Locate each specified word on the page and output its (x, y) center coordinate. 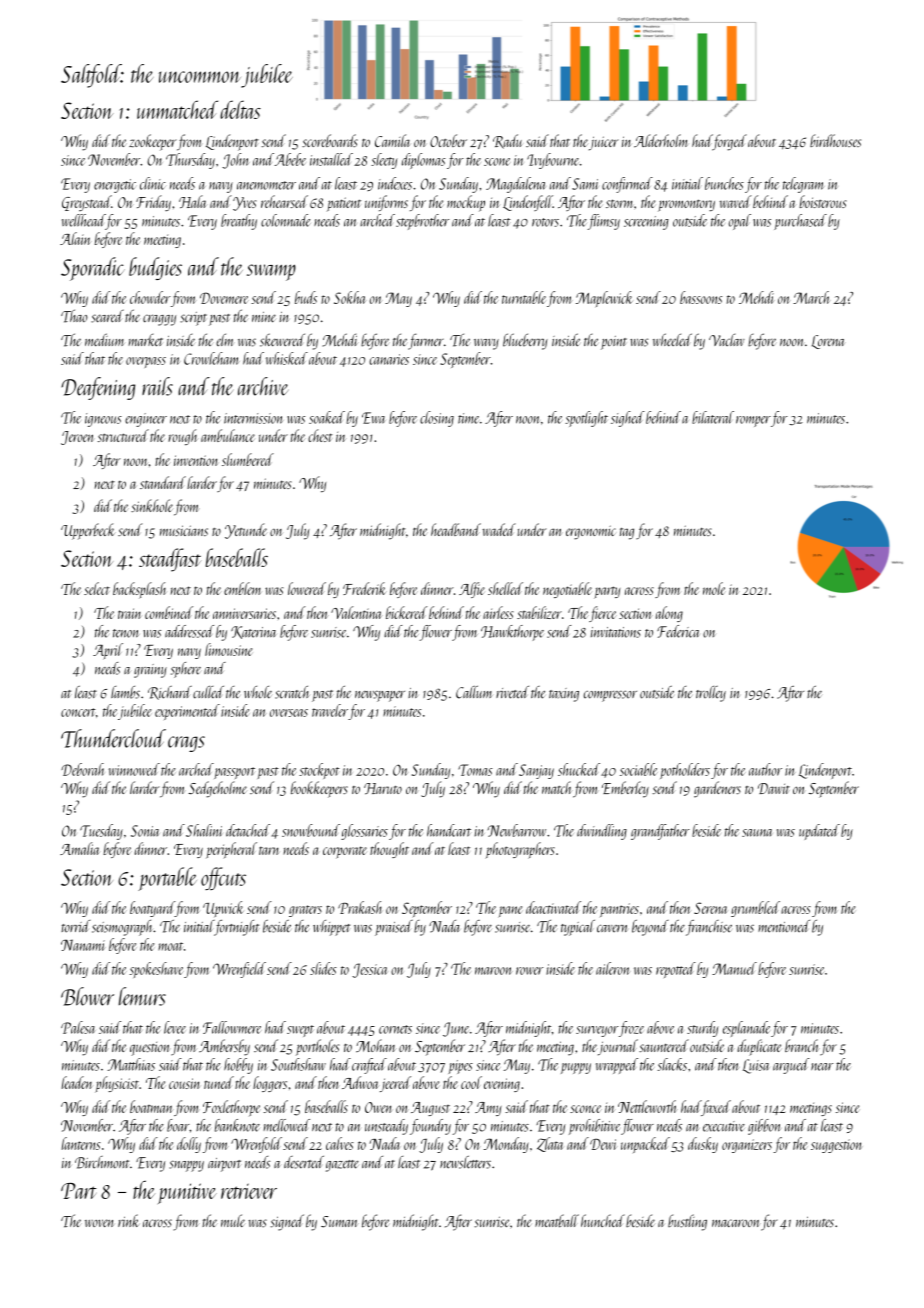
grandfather (660, 832)
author (765, 769)
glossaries (364, 832)
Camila (392, 140)
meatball (557, 1221)
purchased (800, 222)
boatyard (152, 909)
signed (287, 1222)
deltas (240, 109)
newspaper (380, 696)
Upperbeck (88, 531)
